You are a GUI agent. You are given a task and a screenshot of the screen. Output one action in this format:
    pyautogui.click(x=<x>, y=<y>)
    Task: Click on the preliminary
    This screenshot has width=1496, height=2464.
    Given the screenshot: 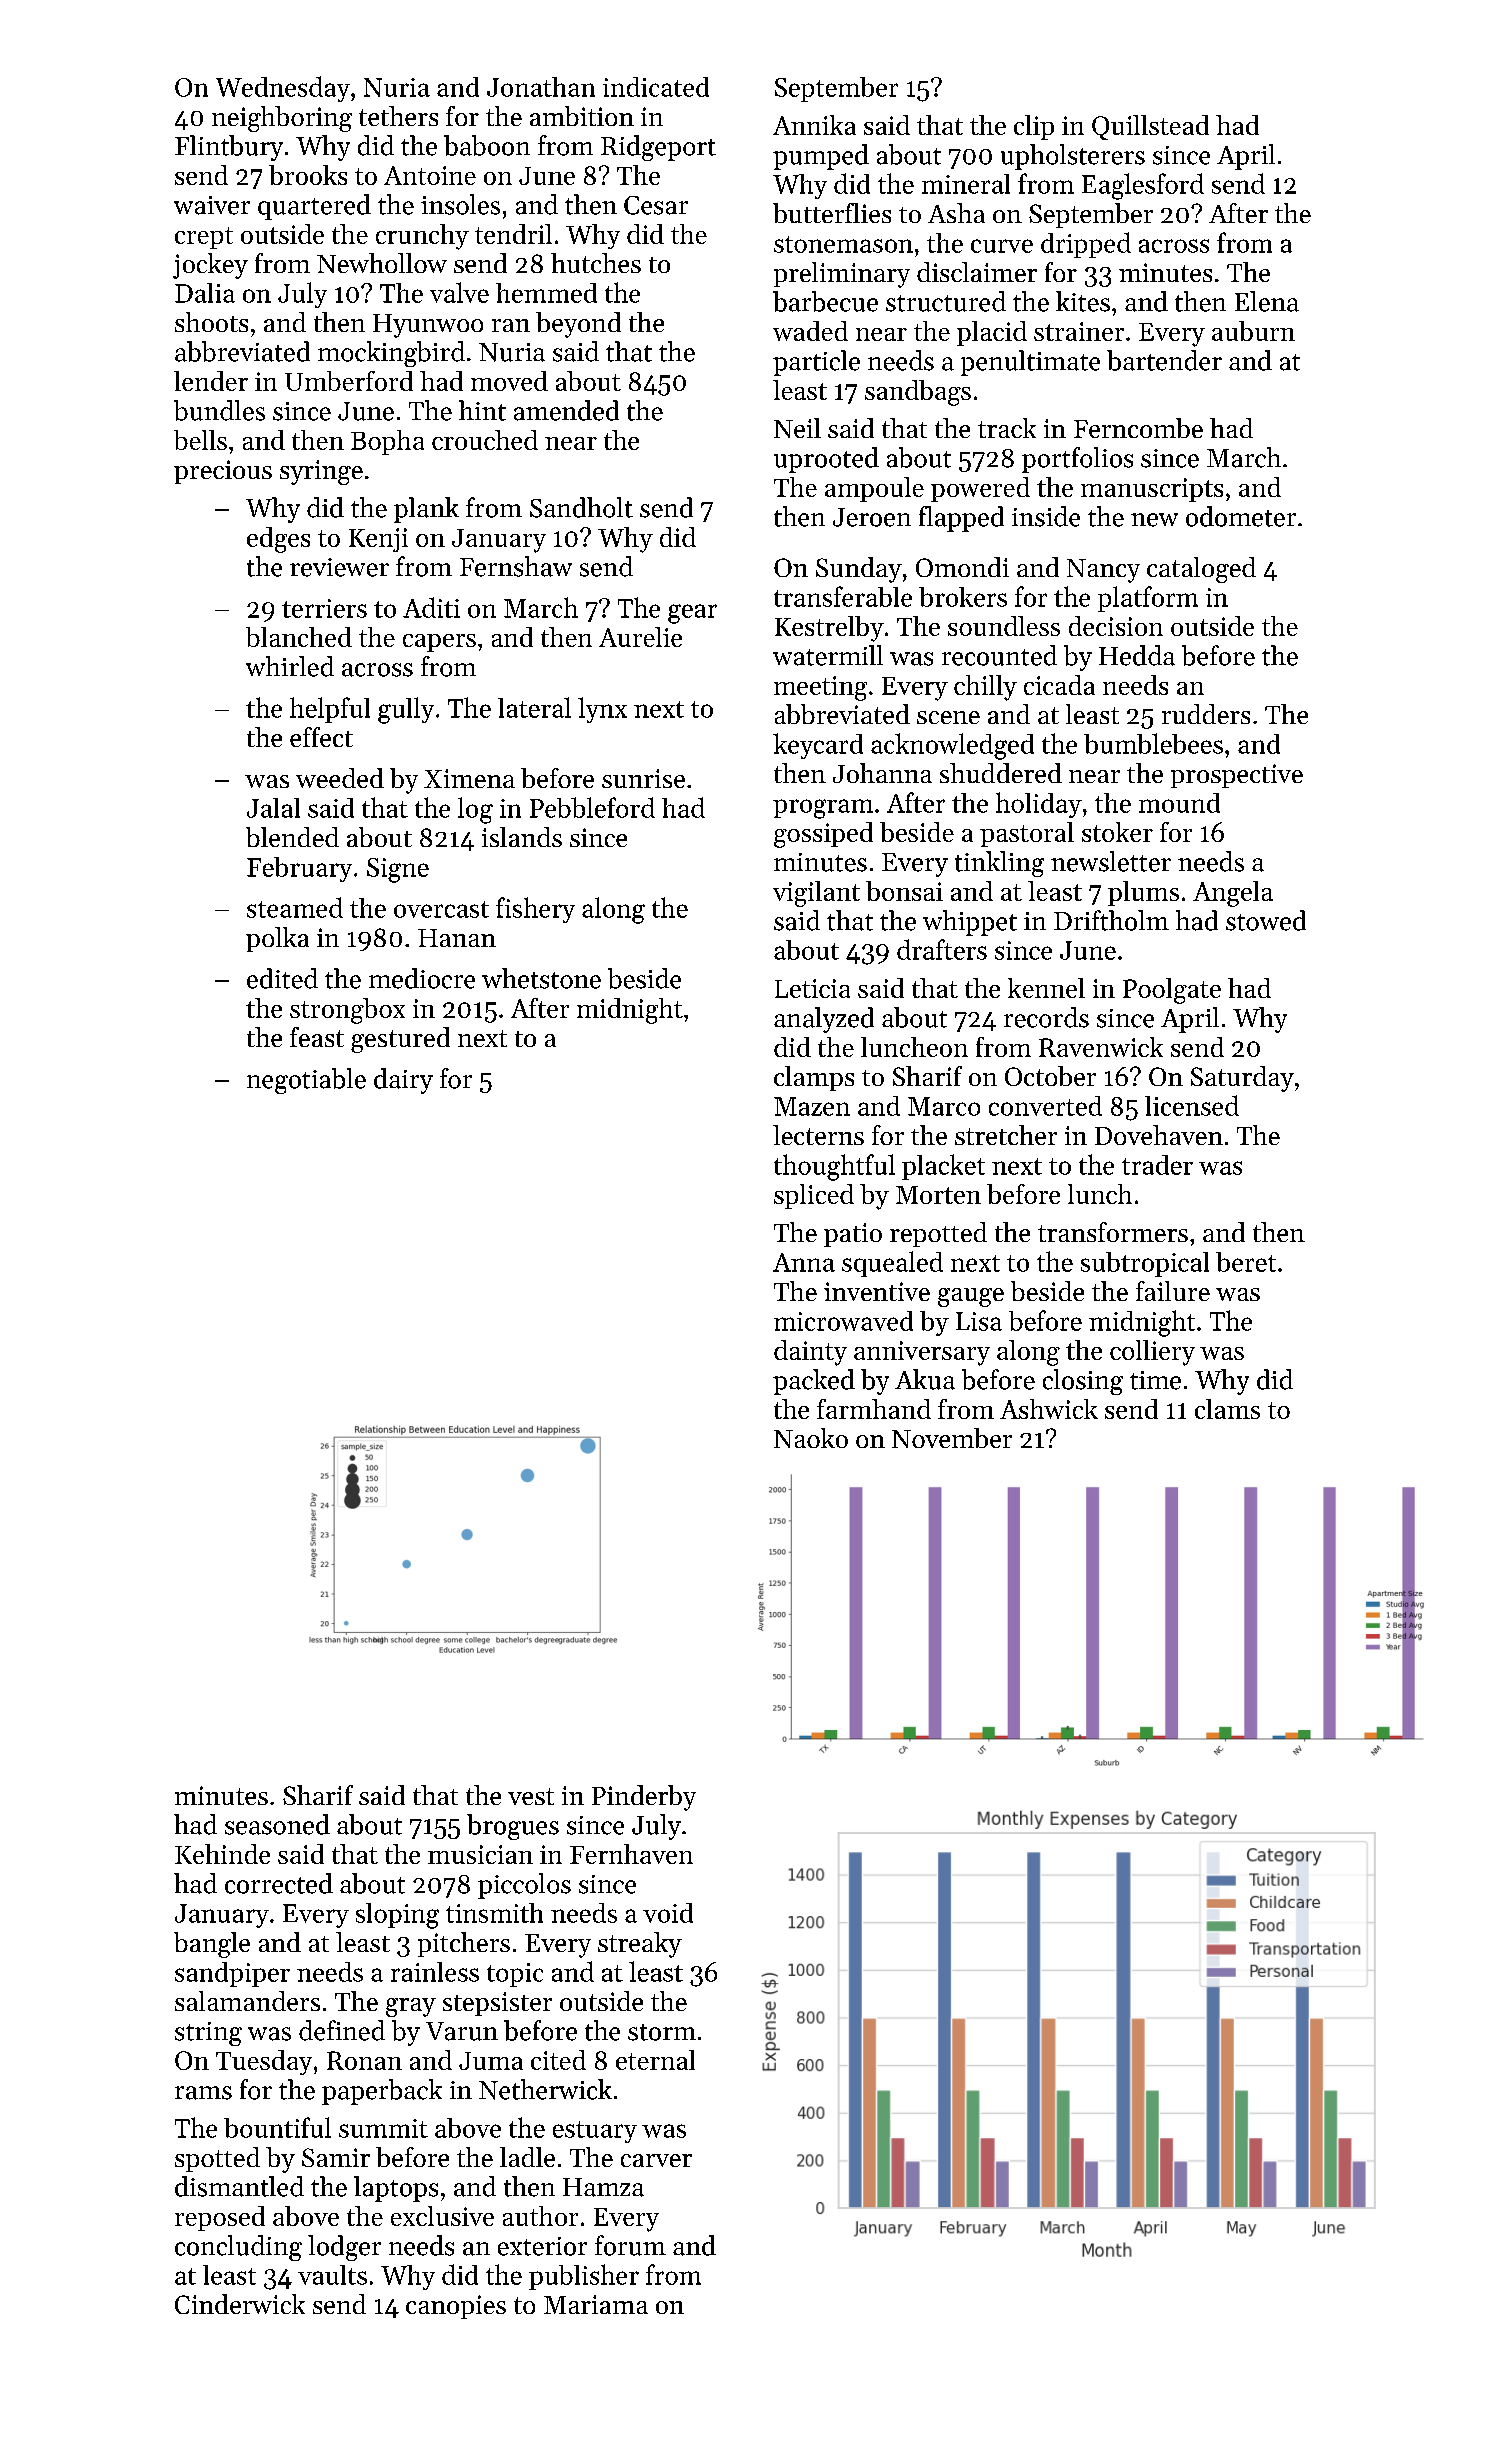 What is the action you would take?
    pyautogui.click(x=842, y=275)
